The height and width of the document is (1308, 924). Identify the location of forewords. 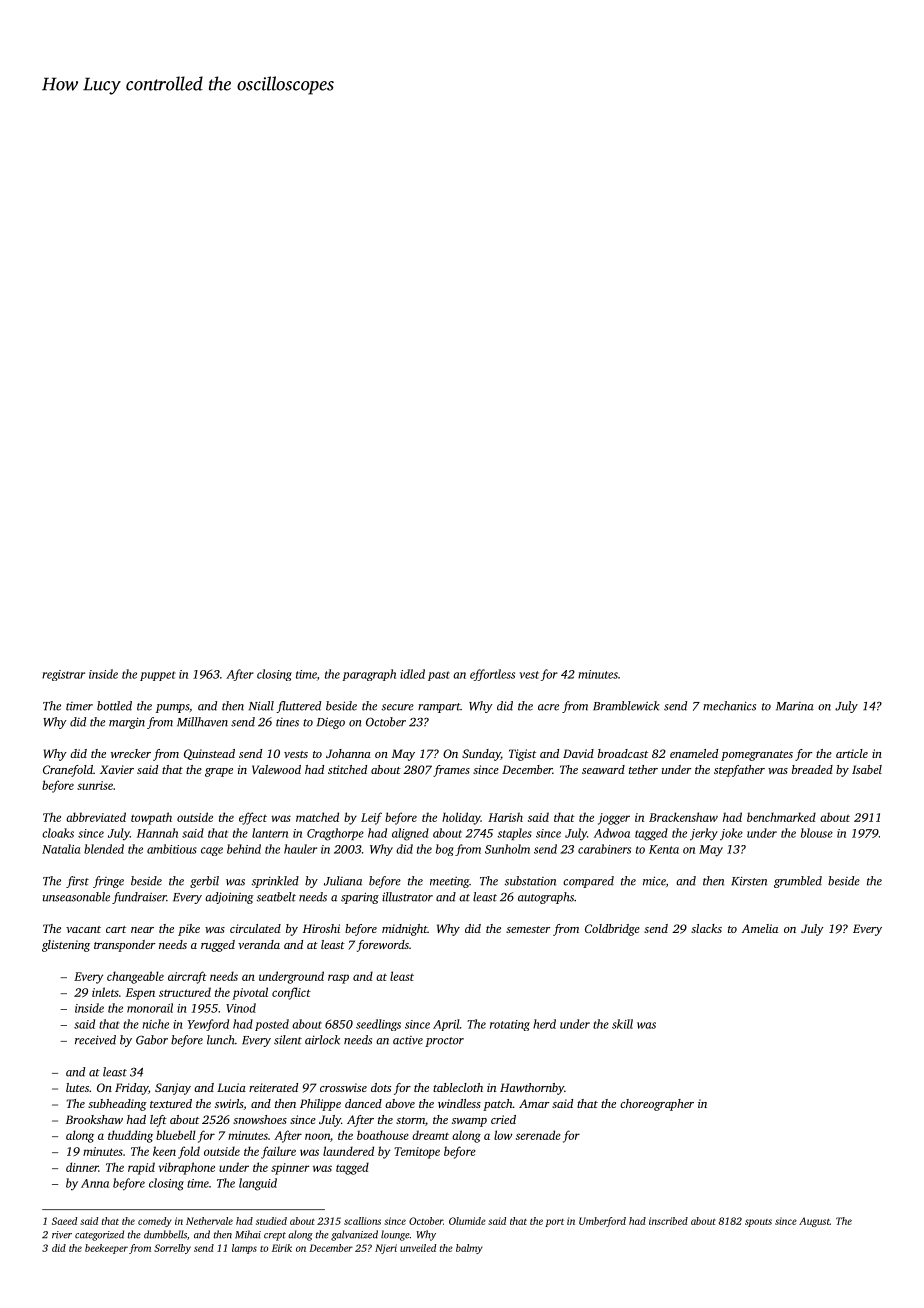
(383, 946).
